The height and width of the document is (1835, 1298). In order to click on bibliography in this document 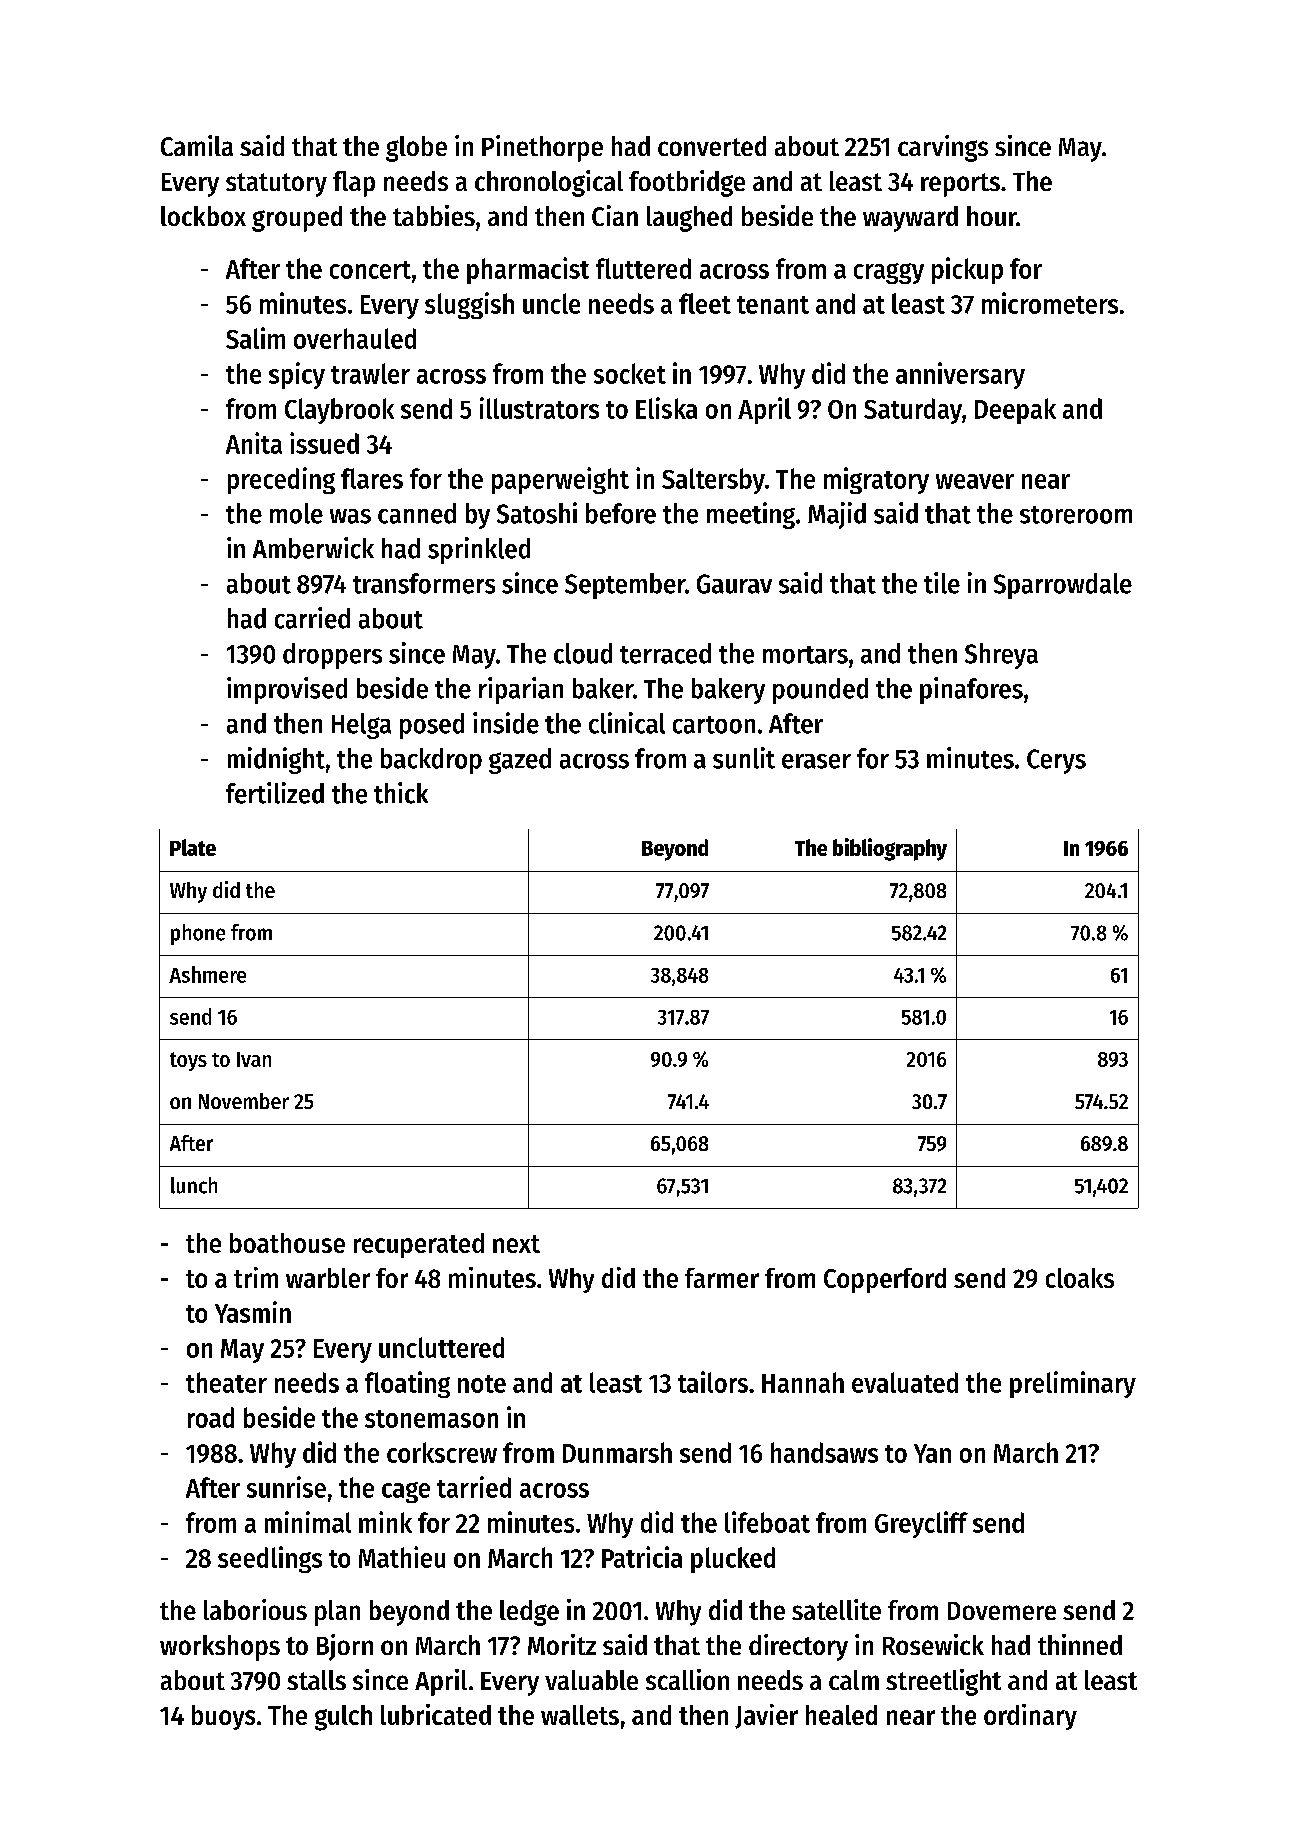, I will do `click(890, 849)`.
